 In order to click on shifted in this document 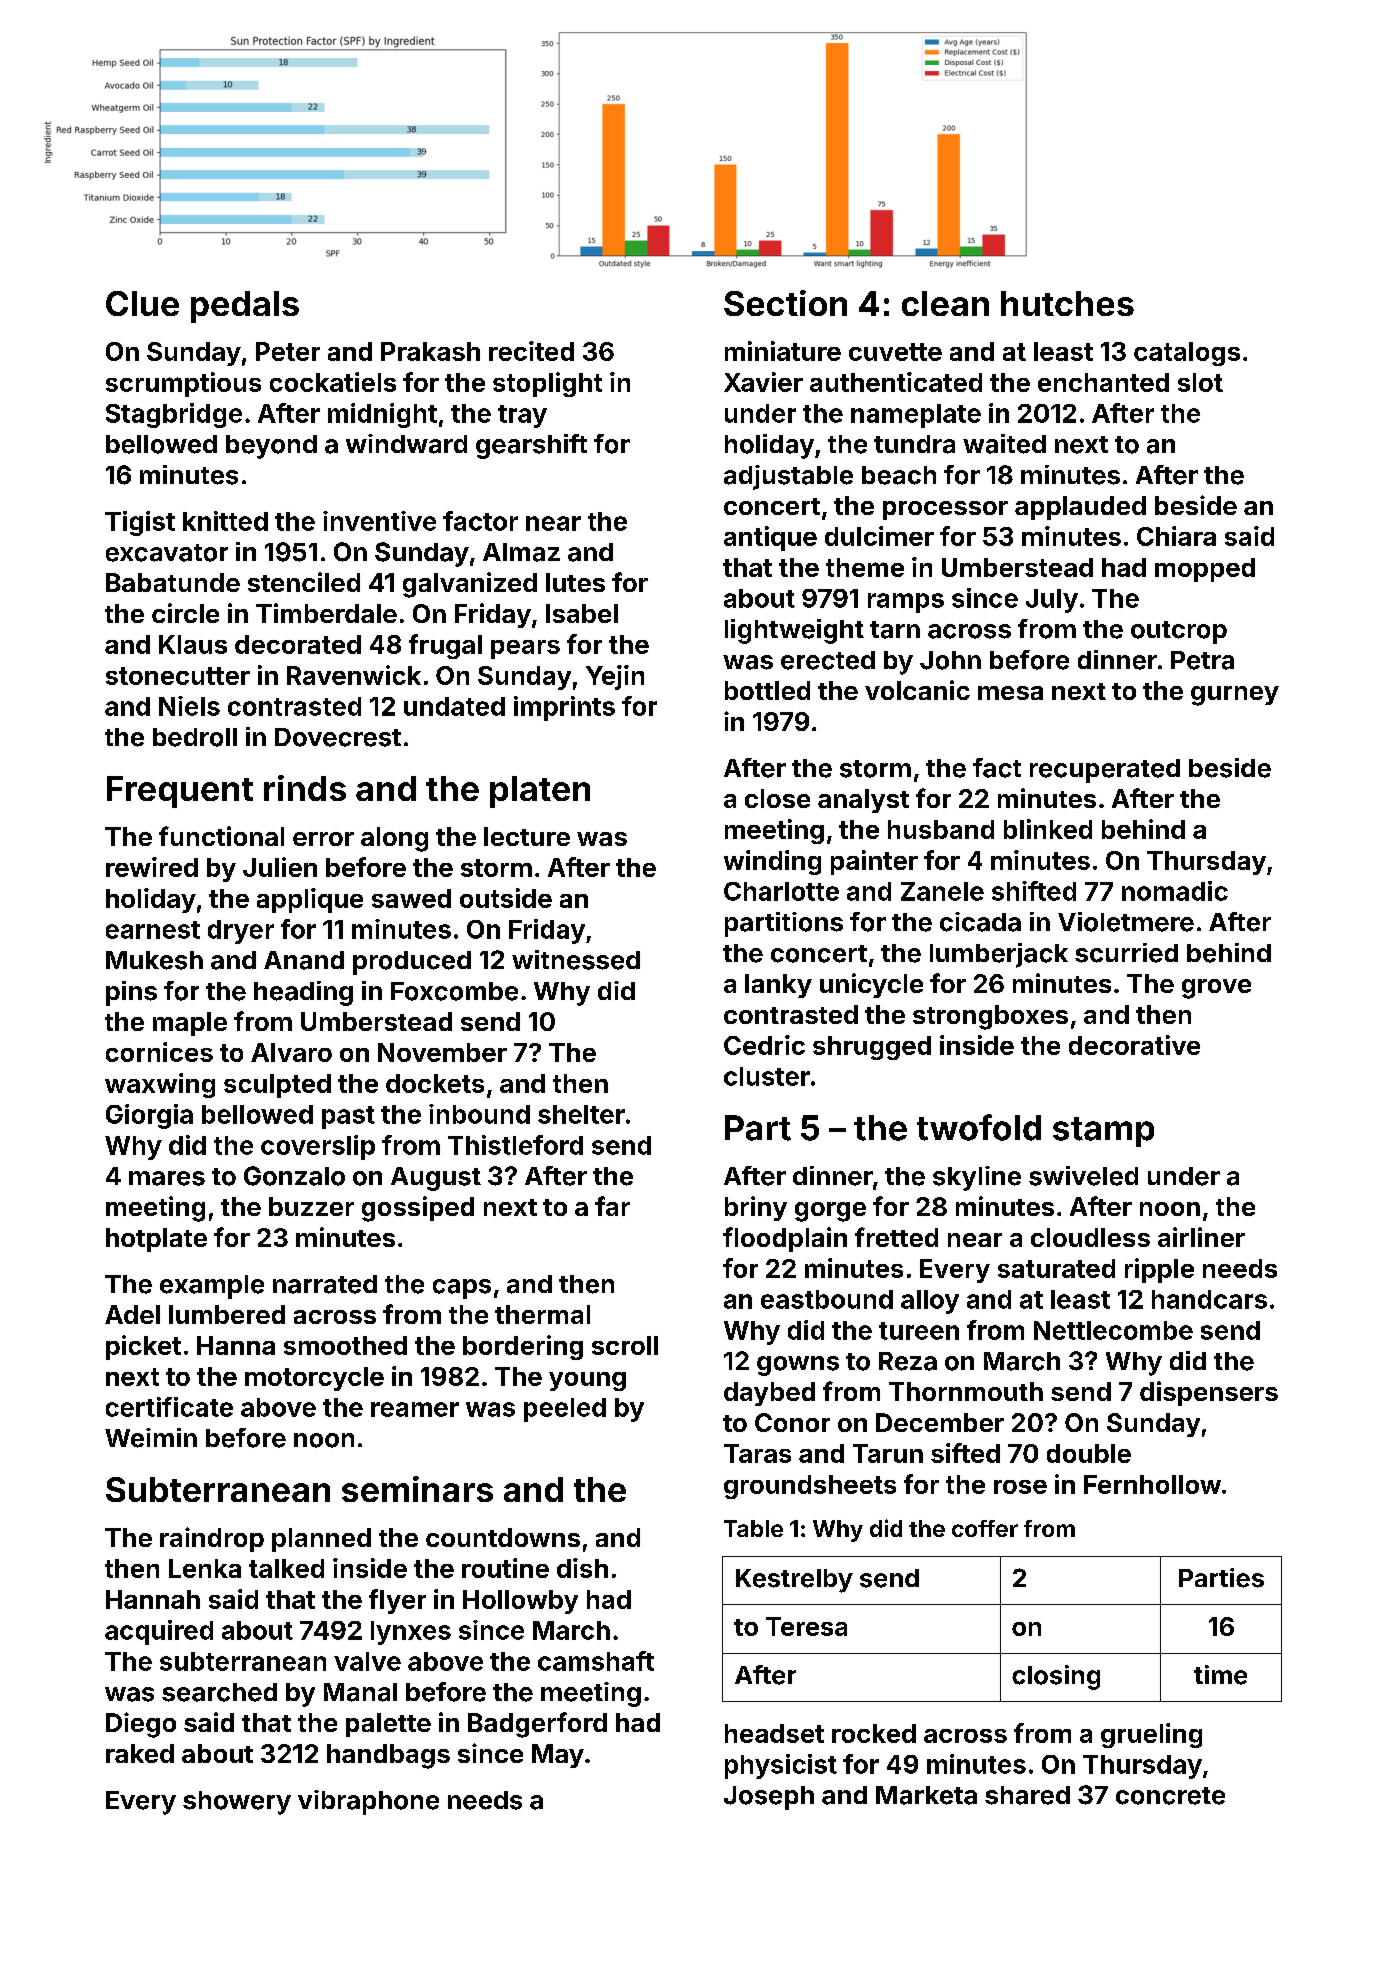, I will do `click(1034, 891)`.
